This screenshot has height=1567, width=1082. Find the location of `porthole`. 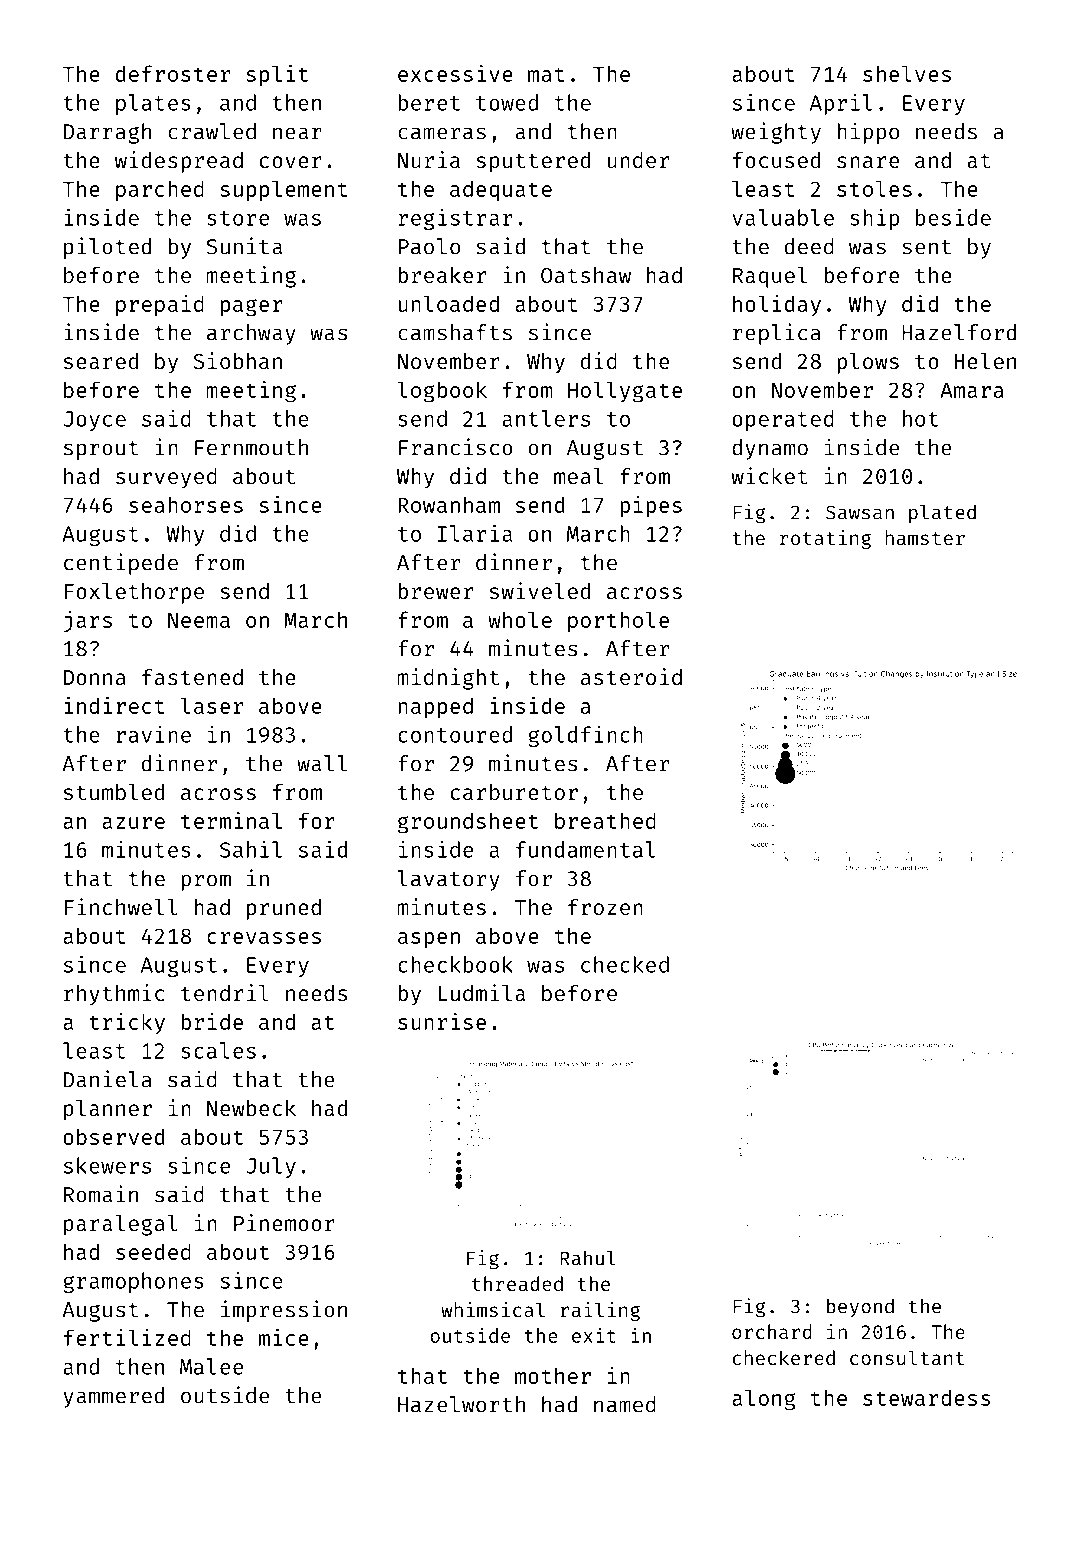

porthole is located at coordinates (618, 621).
